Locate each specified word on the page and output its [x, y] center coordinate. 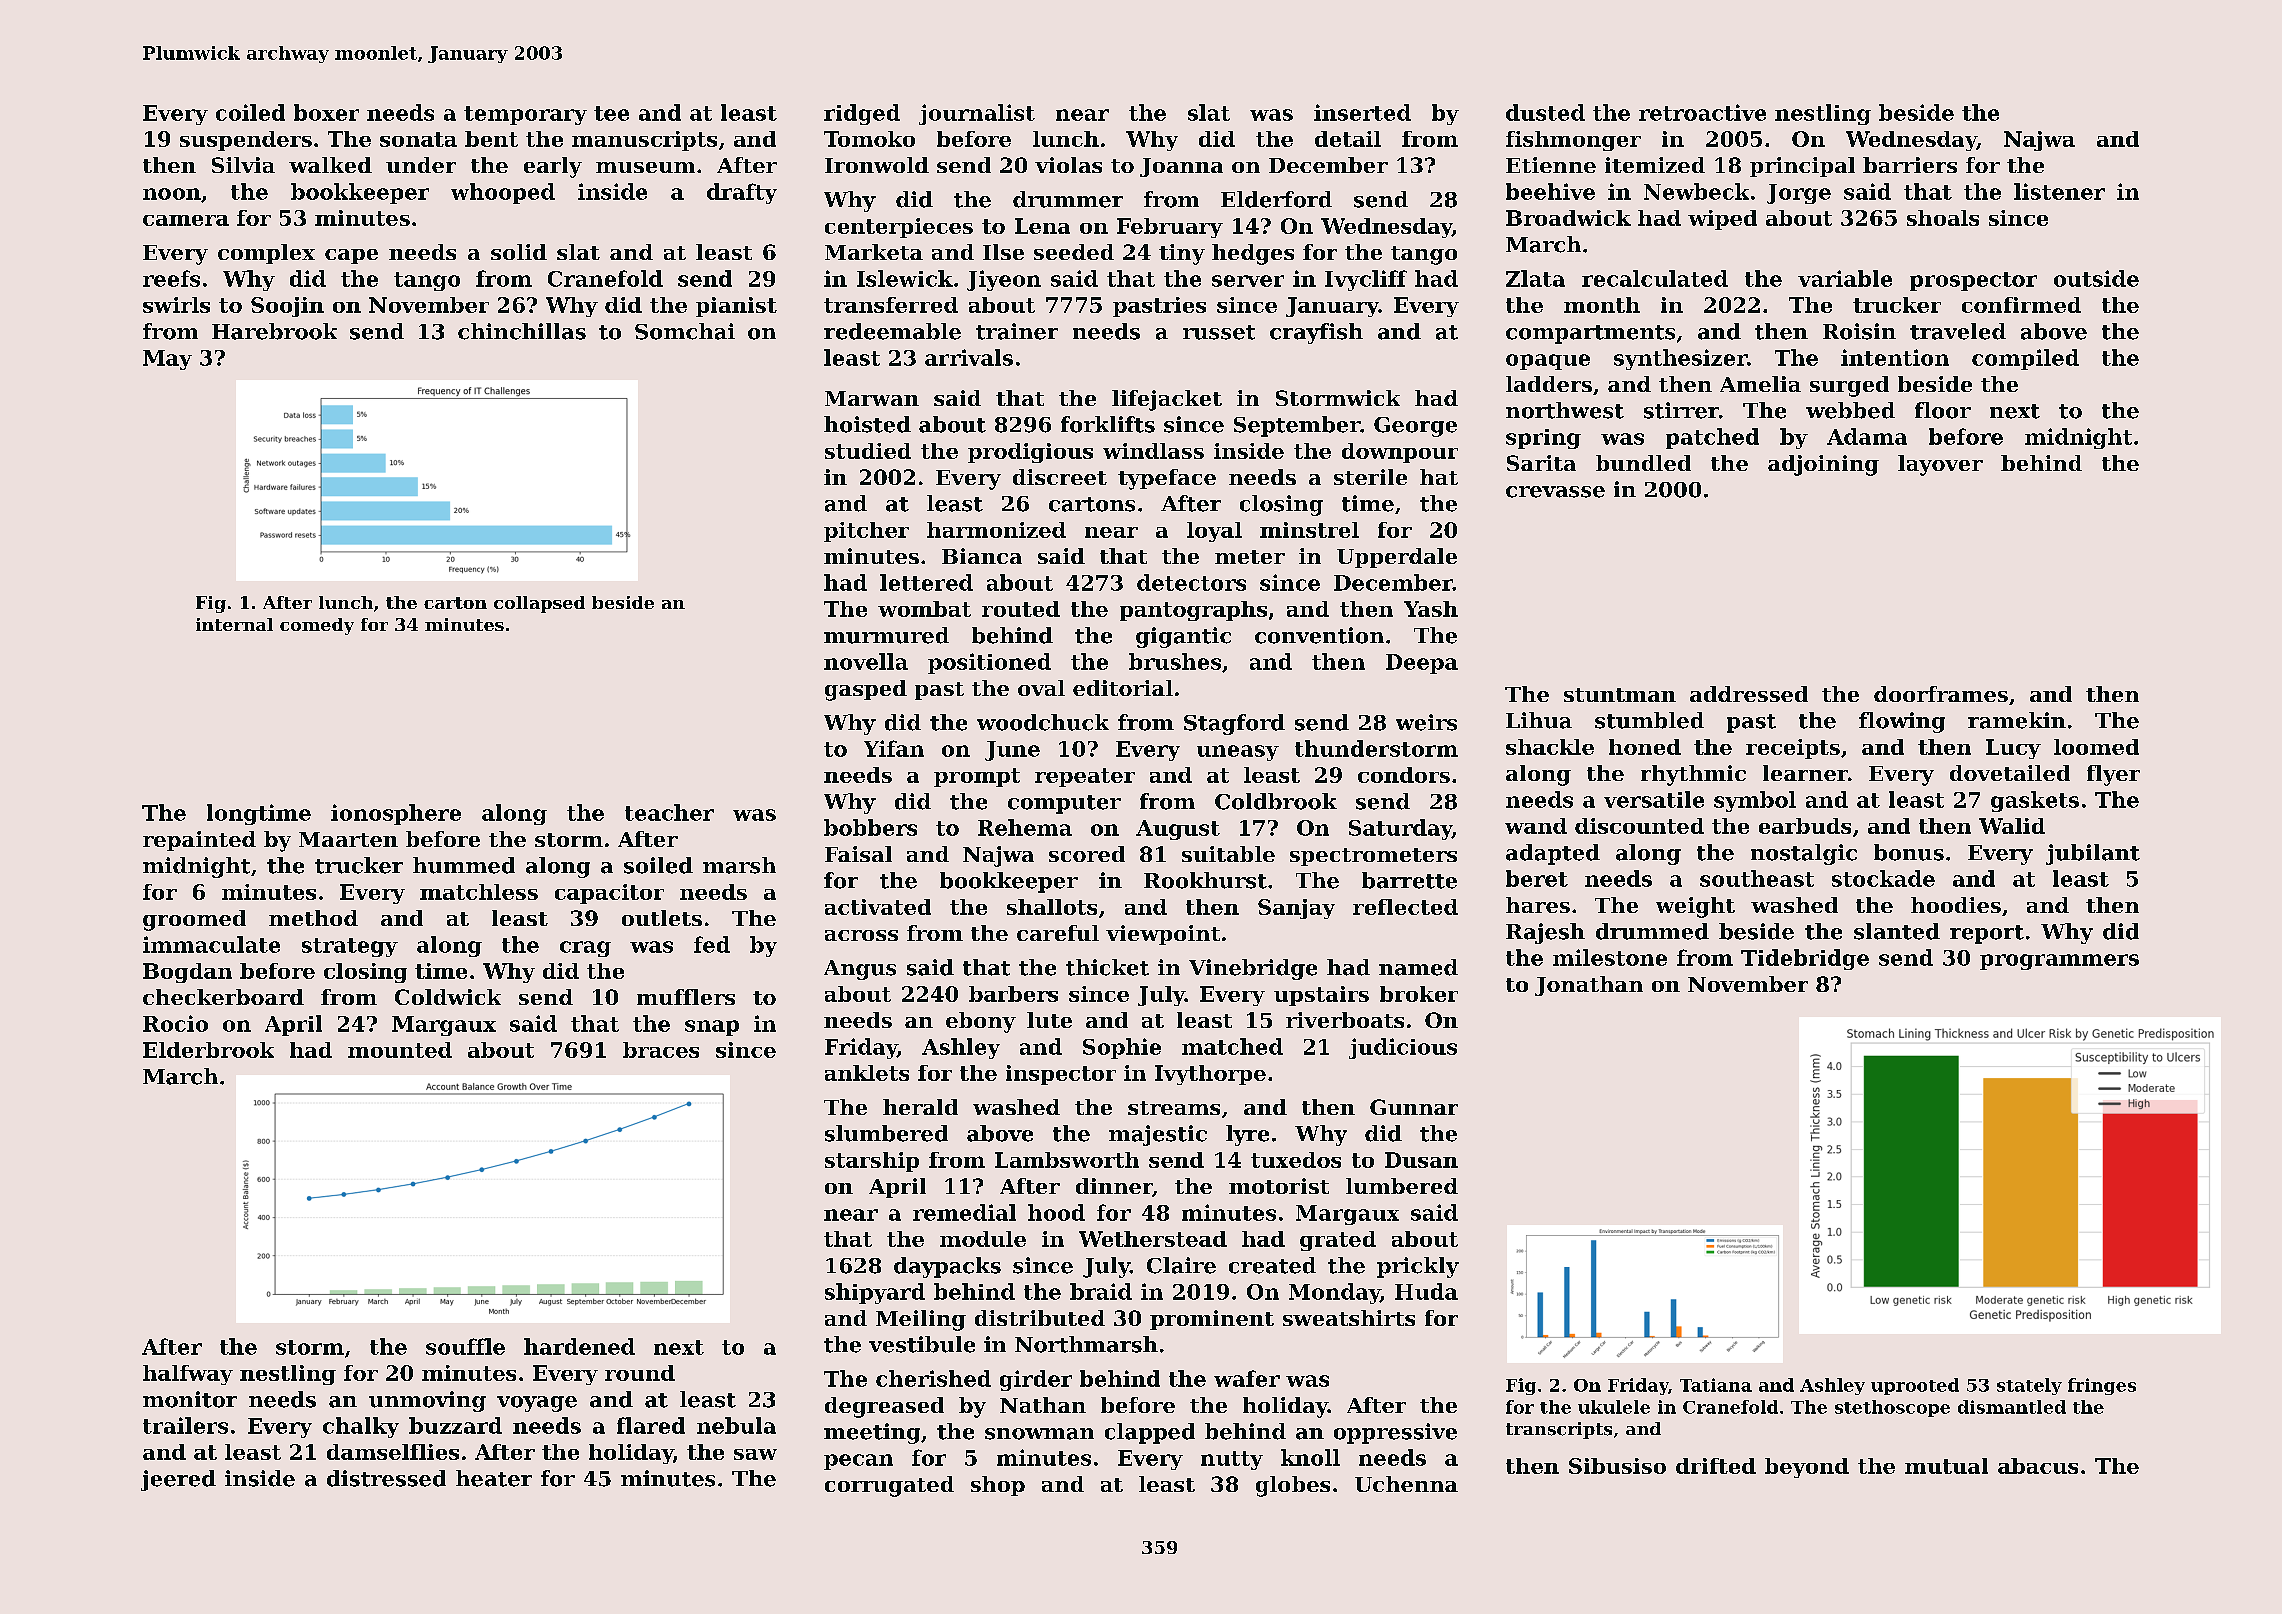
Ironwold [877, 165]
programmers [2059, 962]
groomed [194, 920]
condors [1404, 775]
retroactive [1702, 112]
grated [1338, 1241]
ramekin [2017, 720]
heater [494, 1478]
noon [172, 194]
